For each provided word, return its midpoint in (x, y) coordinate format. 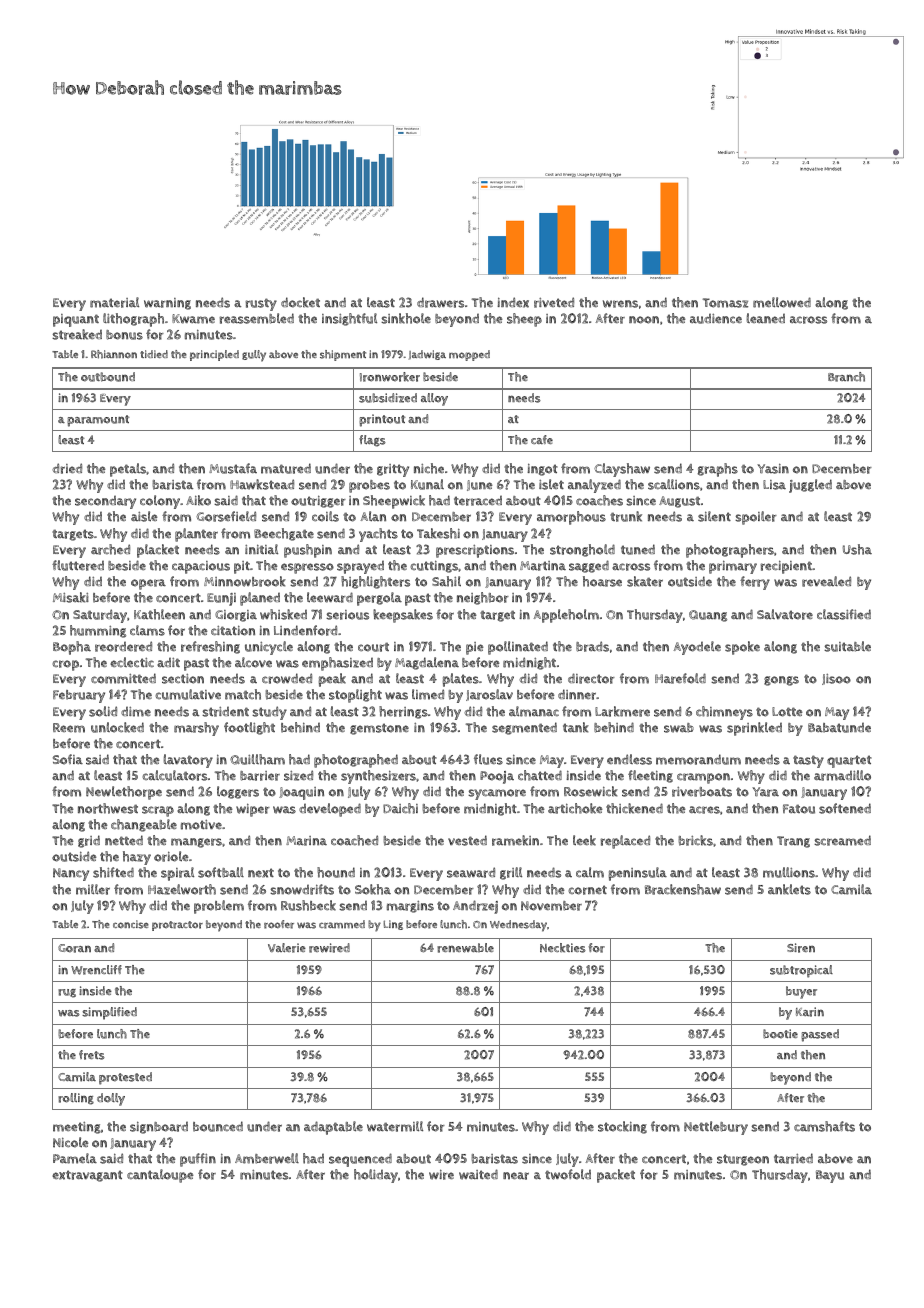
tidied (154, 354)
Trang (793, 842)
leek (584, 840)
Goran (74, 948)
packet (616, 1176)
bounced (218, 1126)
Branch (846, 377)
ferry (755, 583)
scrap (158, 811)
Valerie (287, 948)
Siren (801, 948)
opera (148, 584)
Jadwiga (427, 355)
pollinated (518, 648)
